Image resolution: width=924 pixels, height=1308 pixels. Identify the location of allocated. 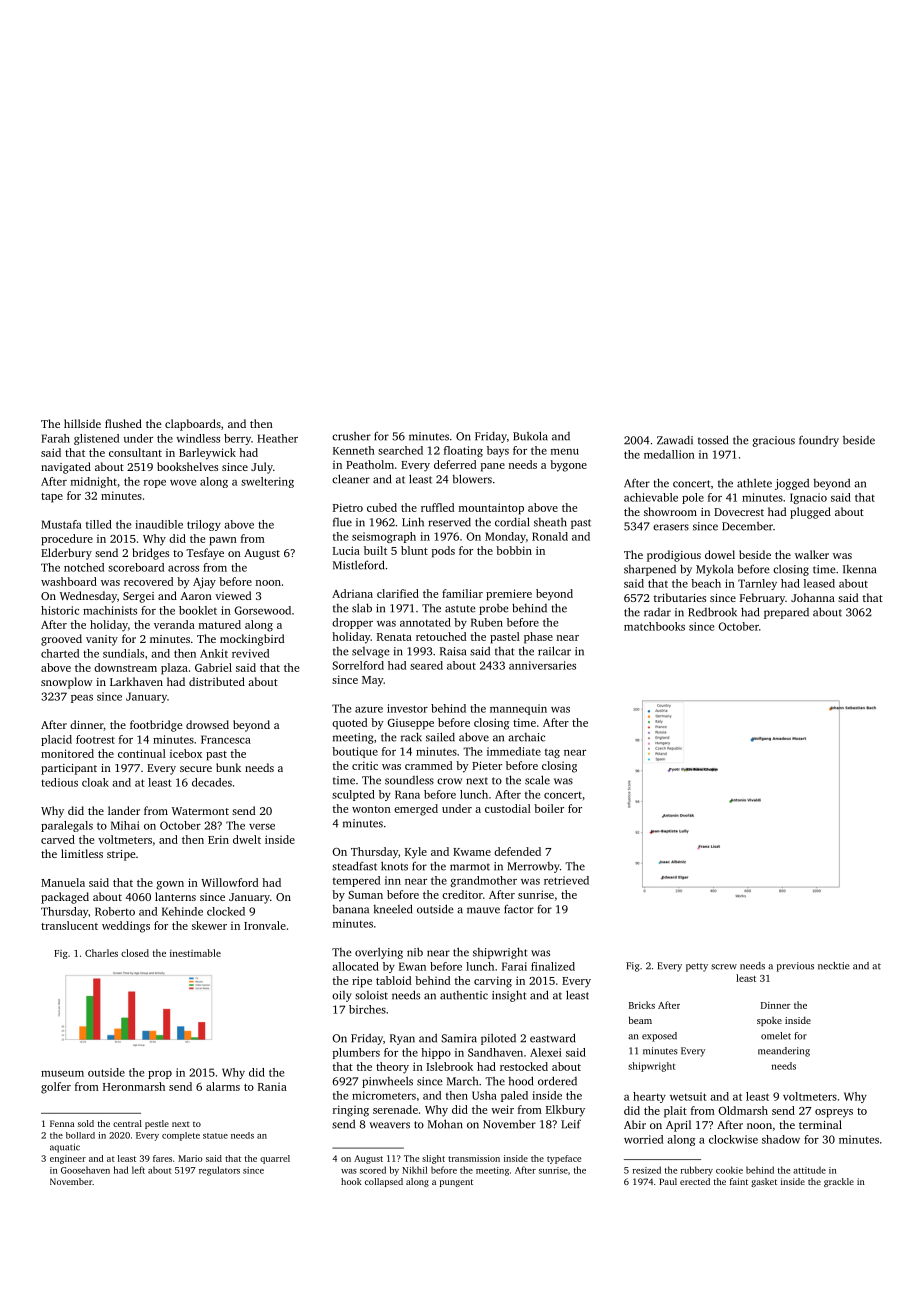
(355, 966).
